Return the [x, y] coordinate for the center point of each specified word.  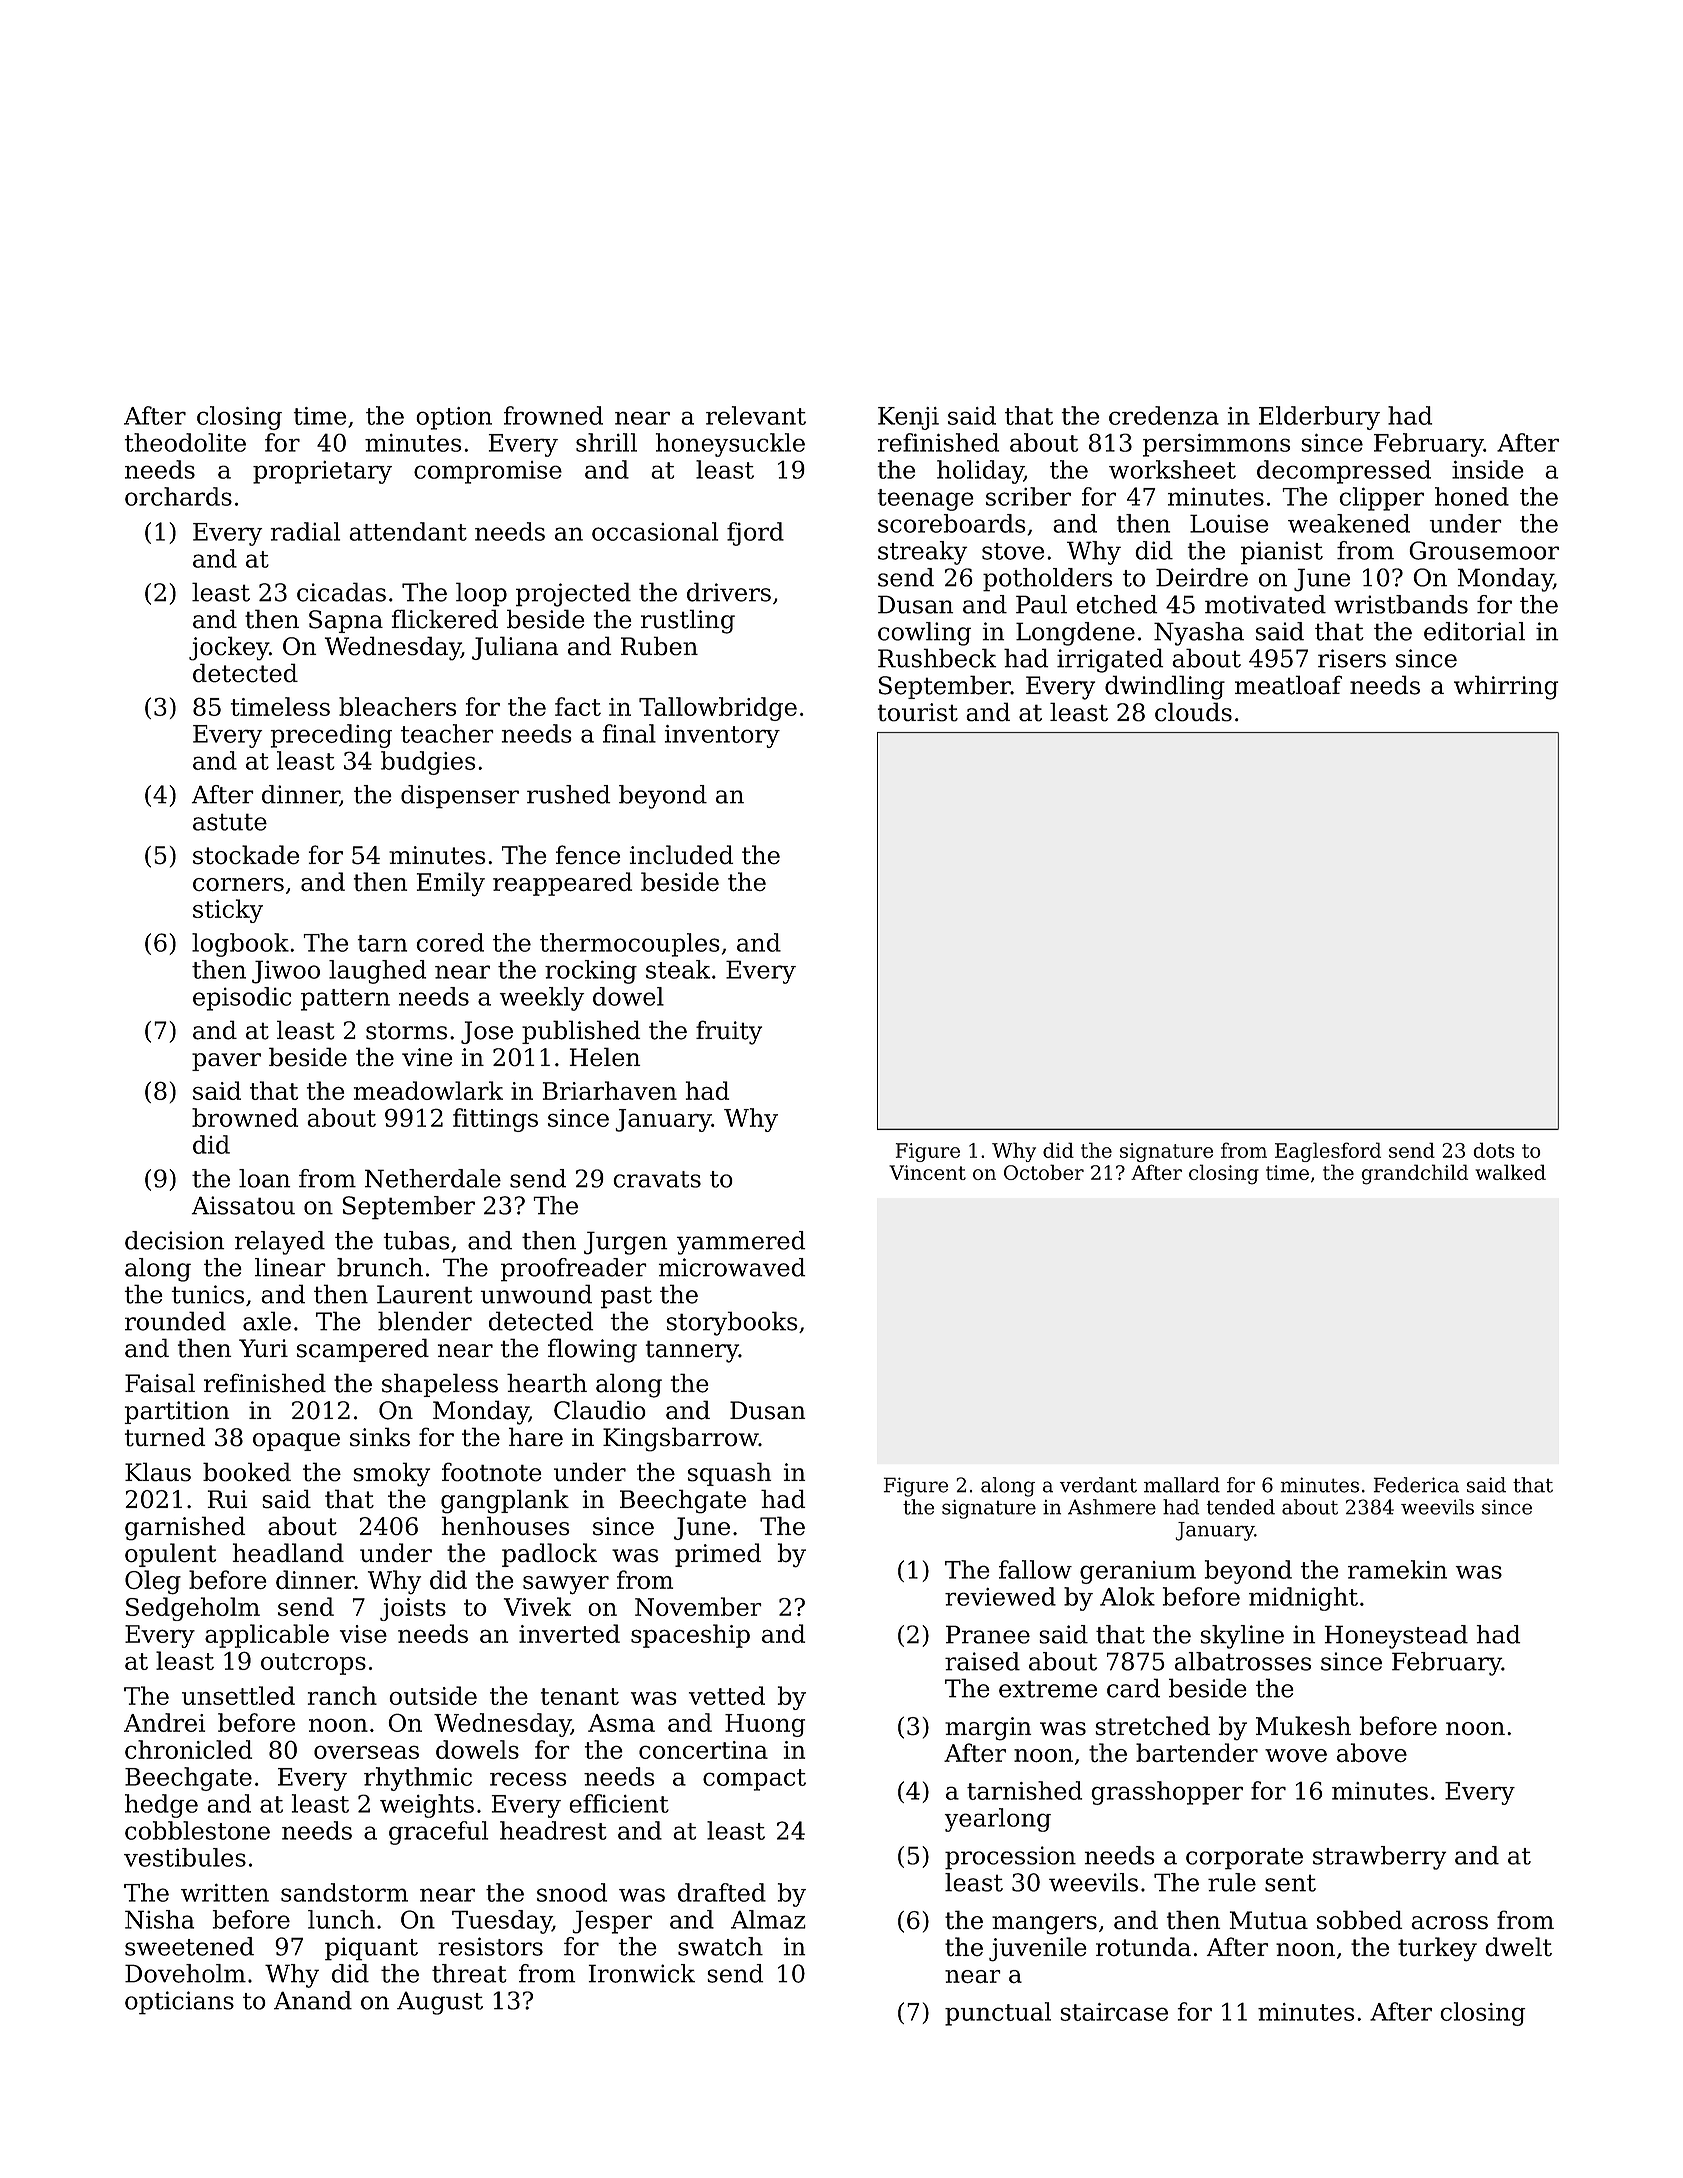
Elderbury [1319, 418]
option [454, 418]
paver [226, 1062]
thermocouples [630, 945]
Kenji [908, 418]
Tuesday [502, 1922]
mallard [1182, 1485]
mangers [1044, 1925]
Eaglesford [1328, 1152]
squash [730, 1474]
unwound [536, 1294]
